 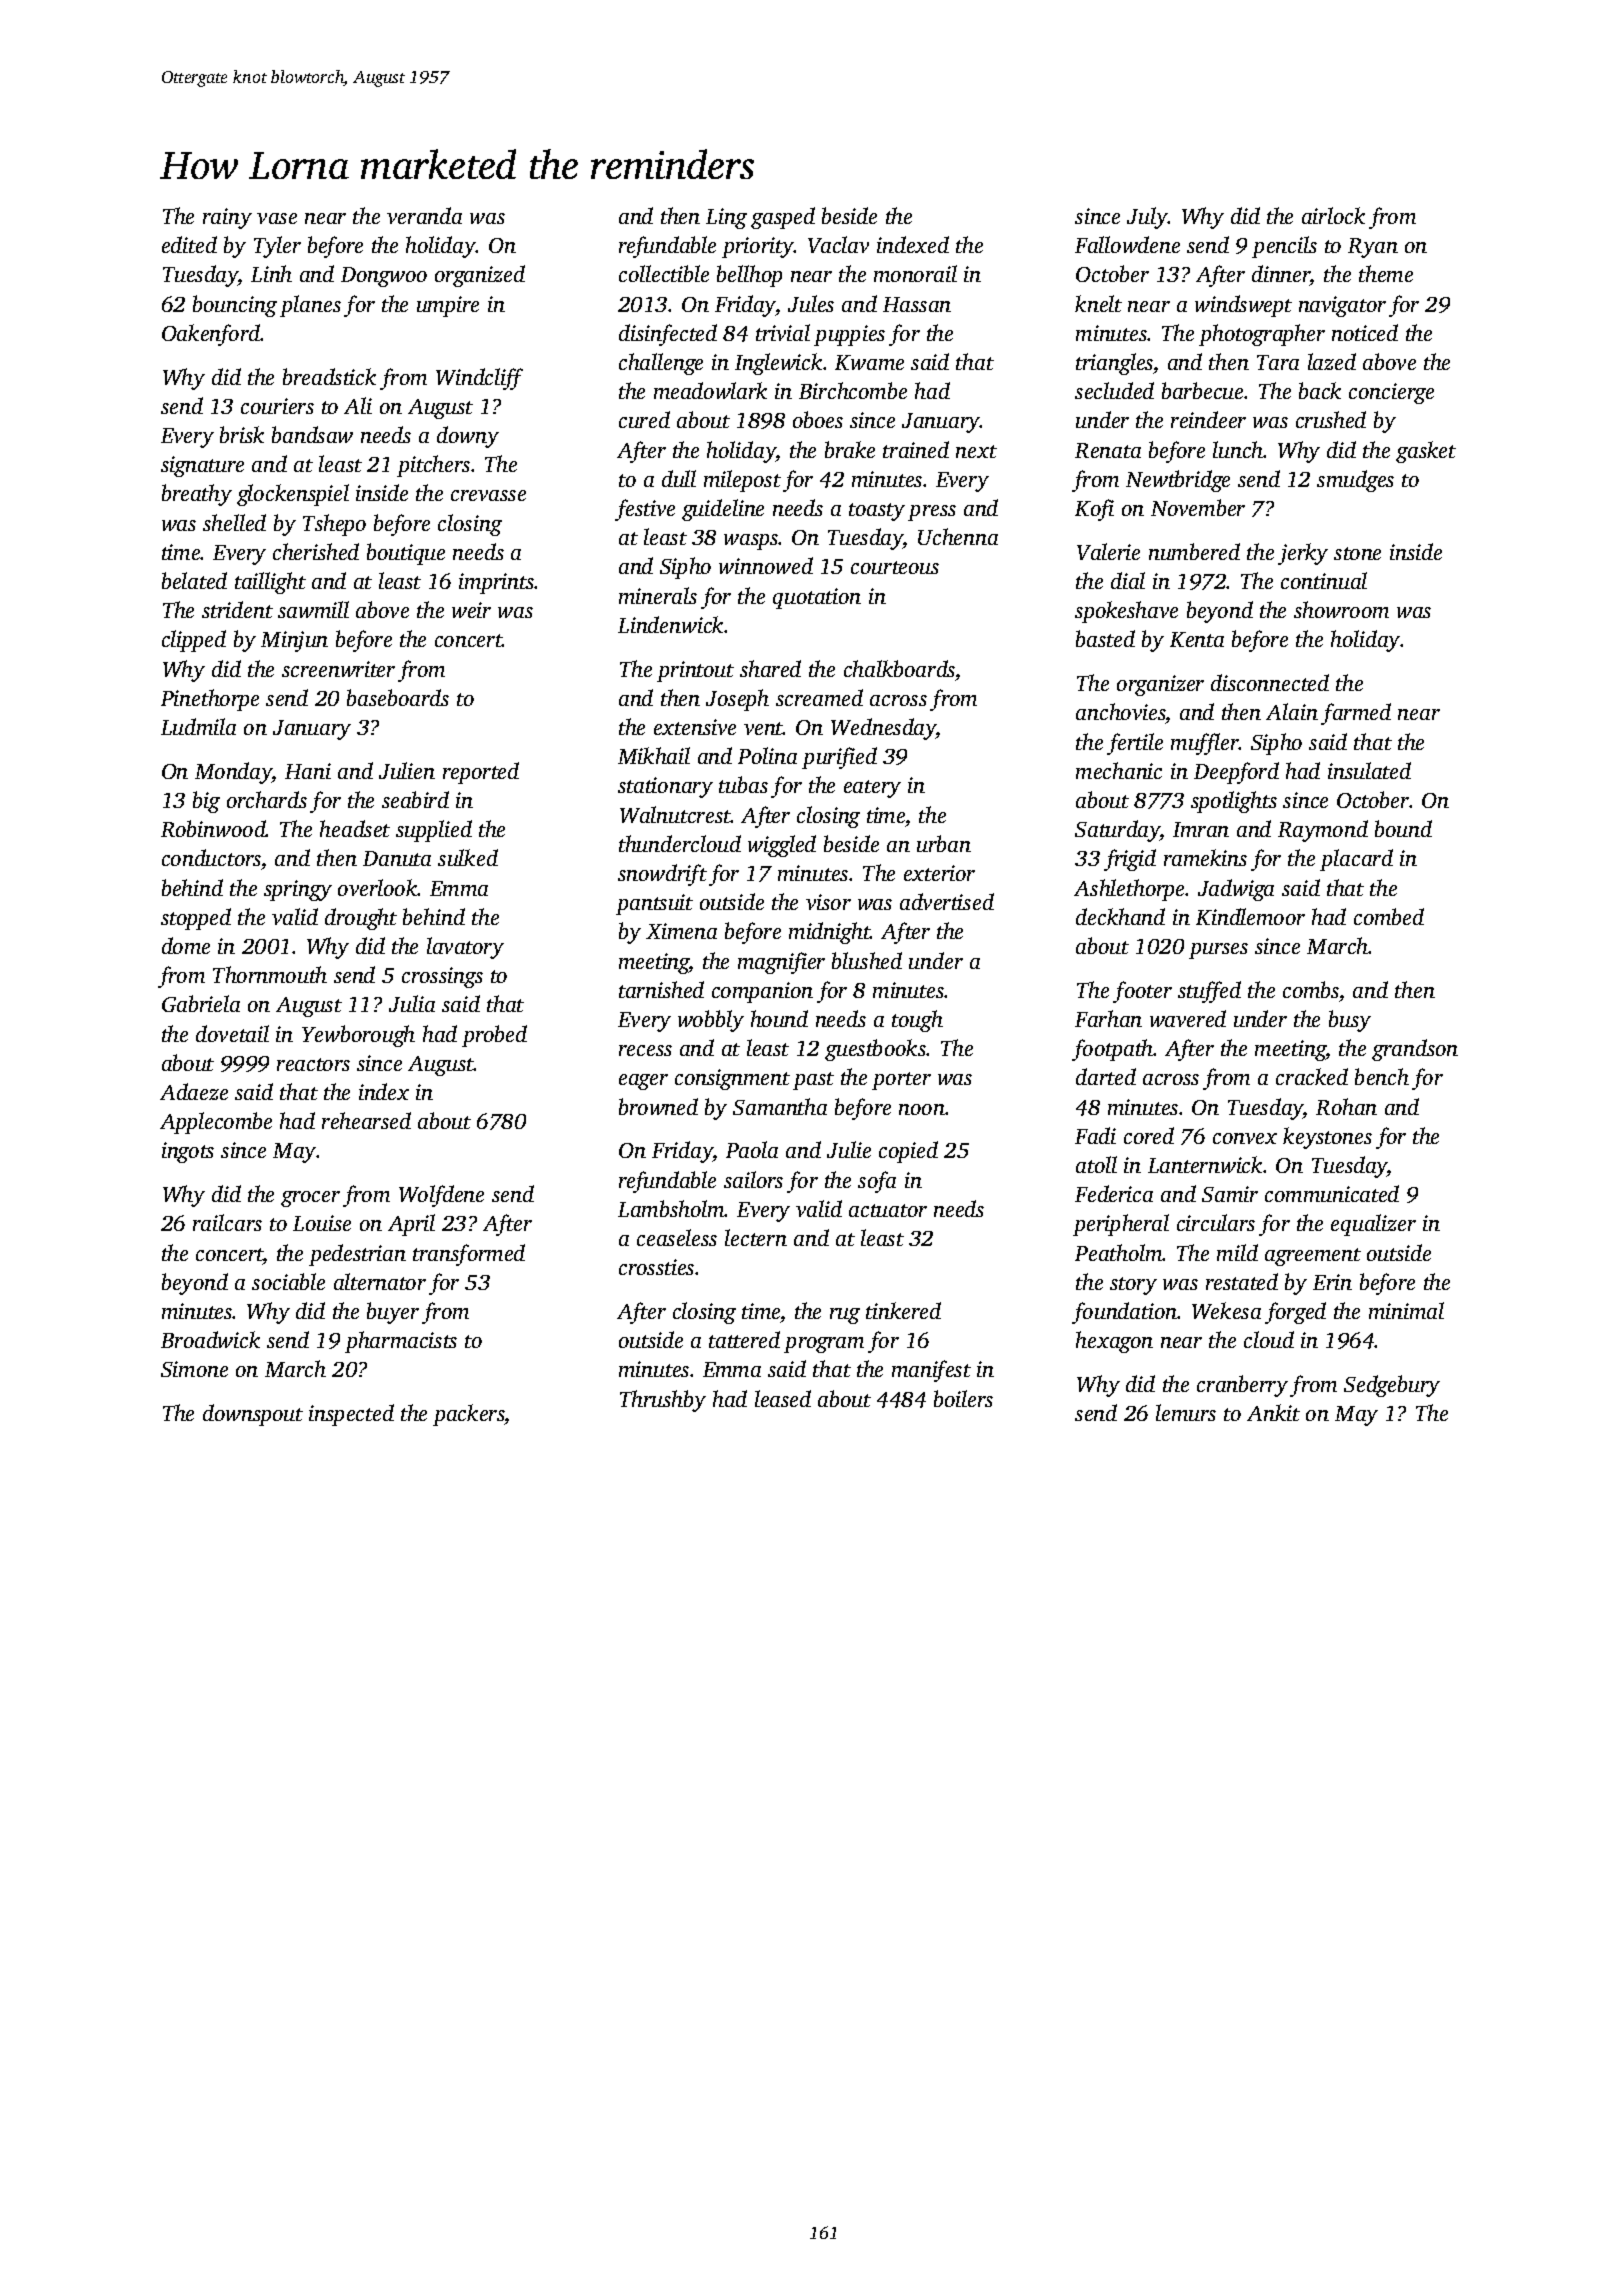 I want to click on Ankit, so click(x=1273, y=1412).
